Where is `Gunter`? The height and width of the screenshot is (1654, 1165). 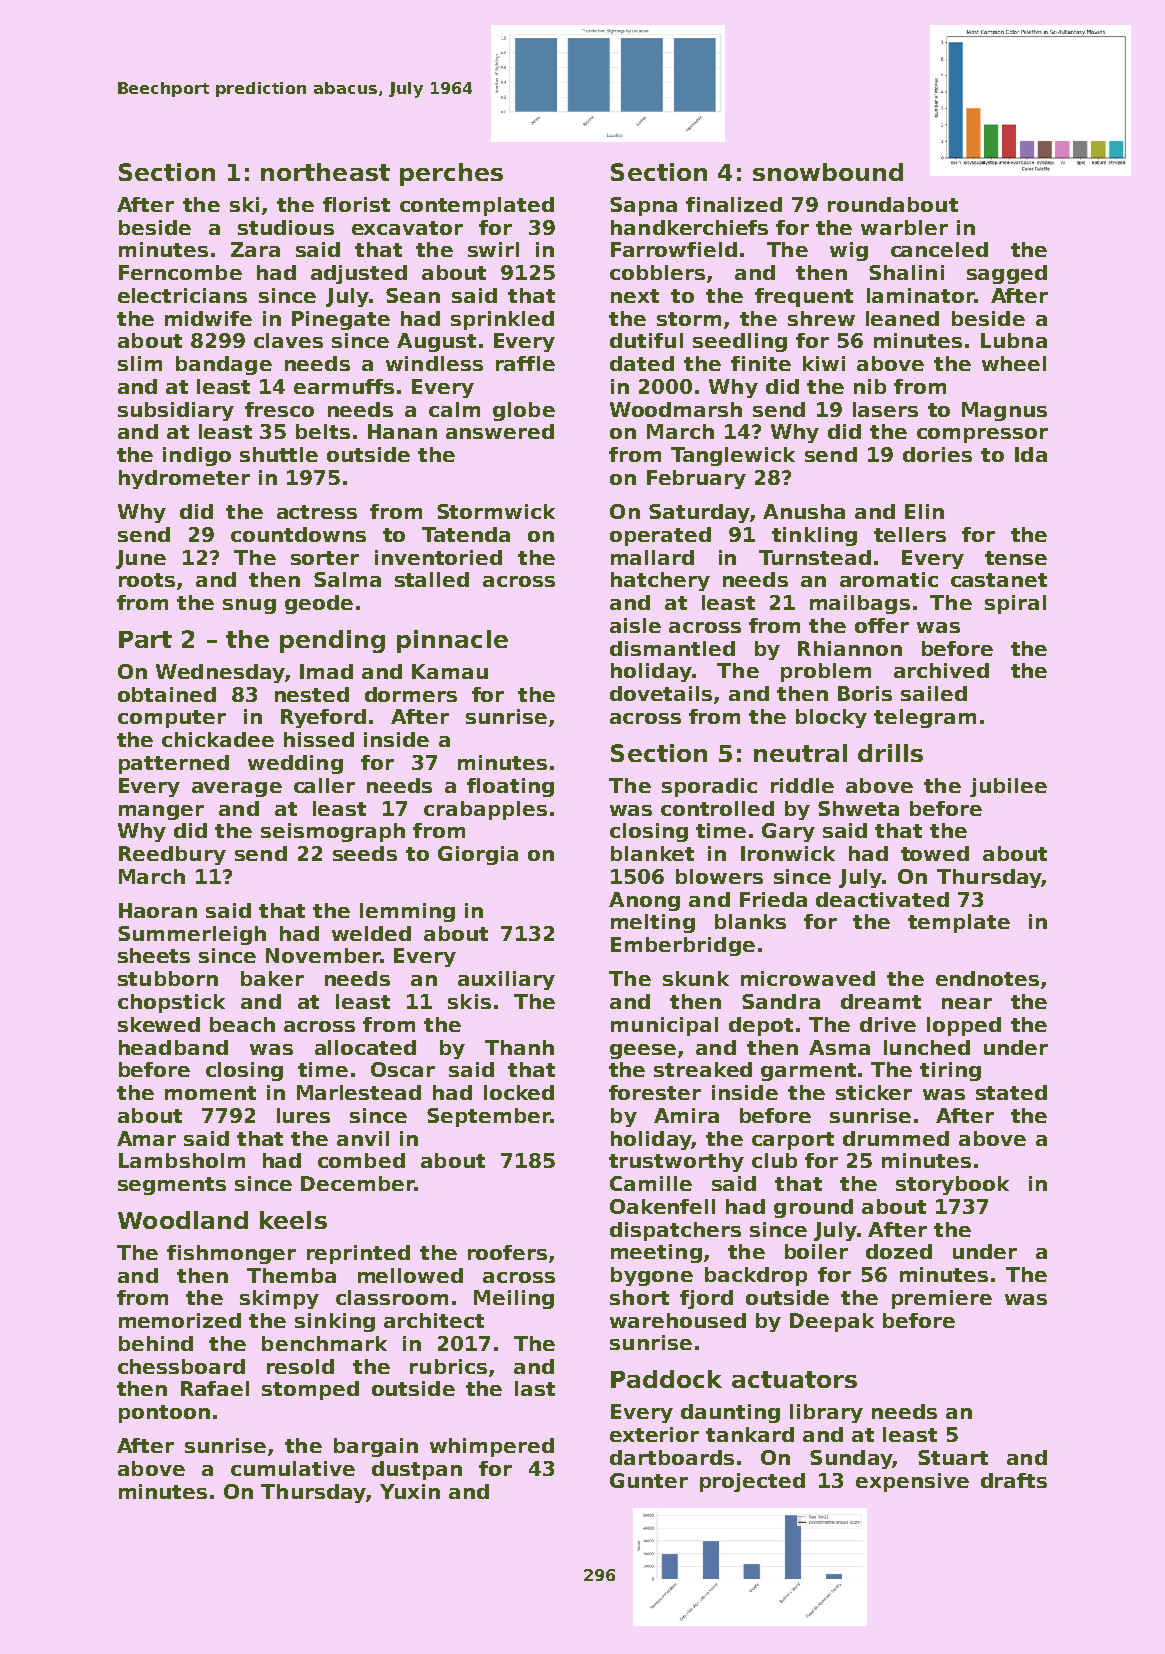 Gunter is located at coordinates (649, 1480).
